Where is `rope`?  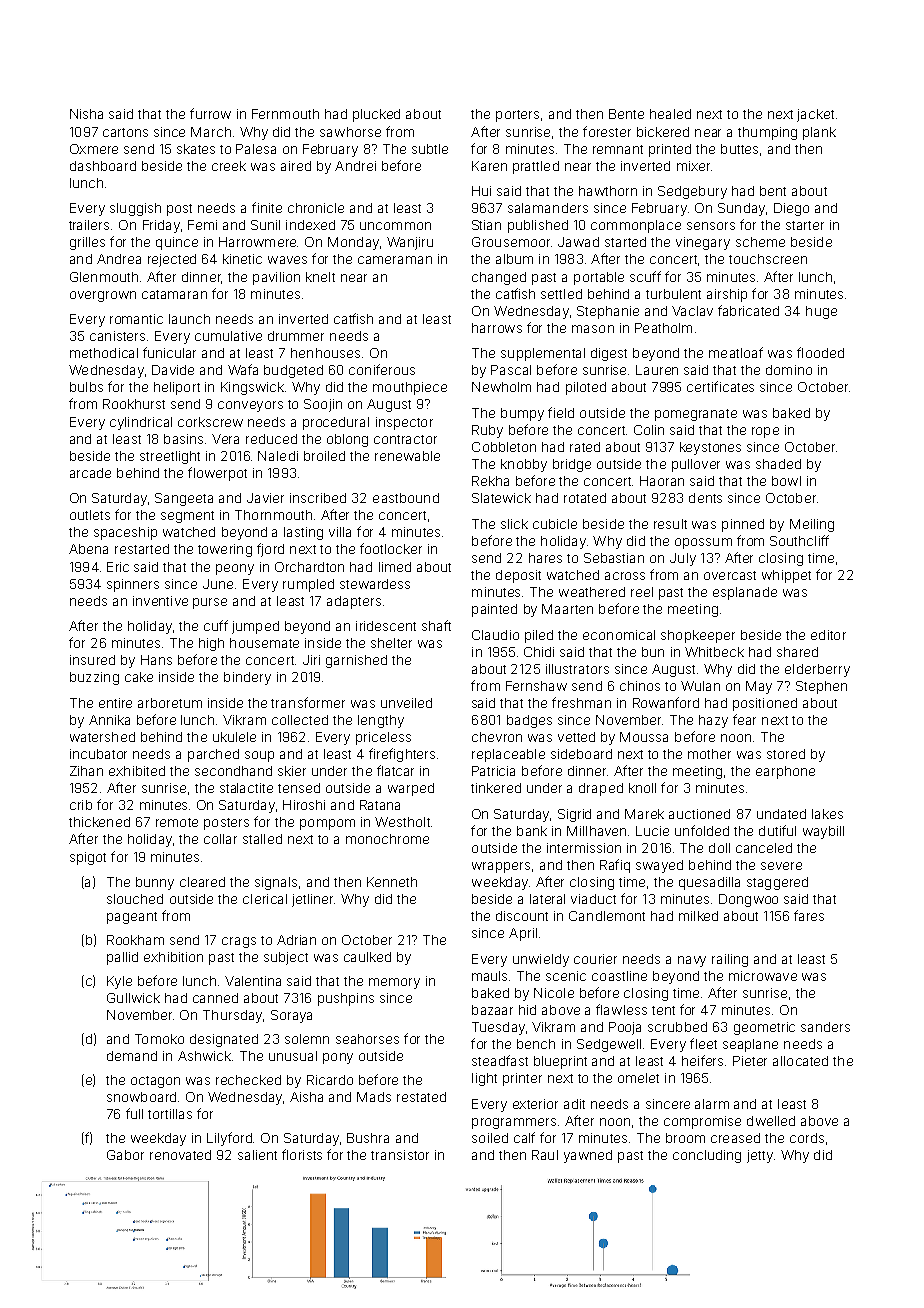 rope is located at coordinates (765, 432).
